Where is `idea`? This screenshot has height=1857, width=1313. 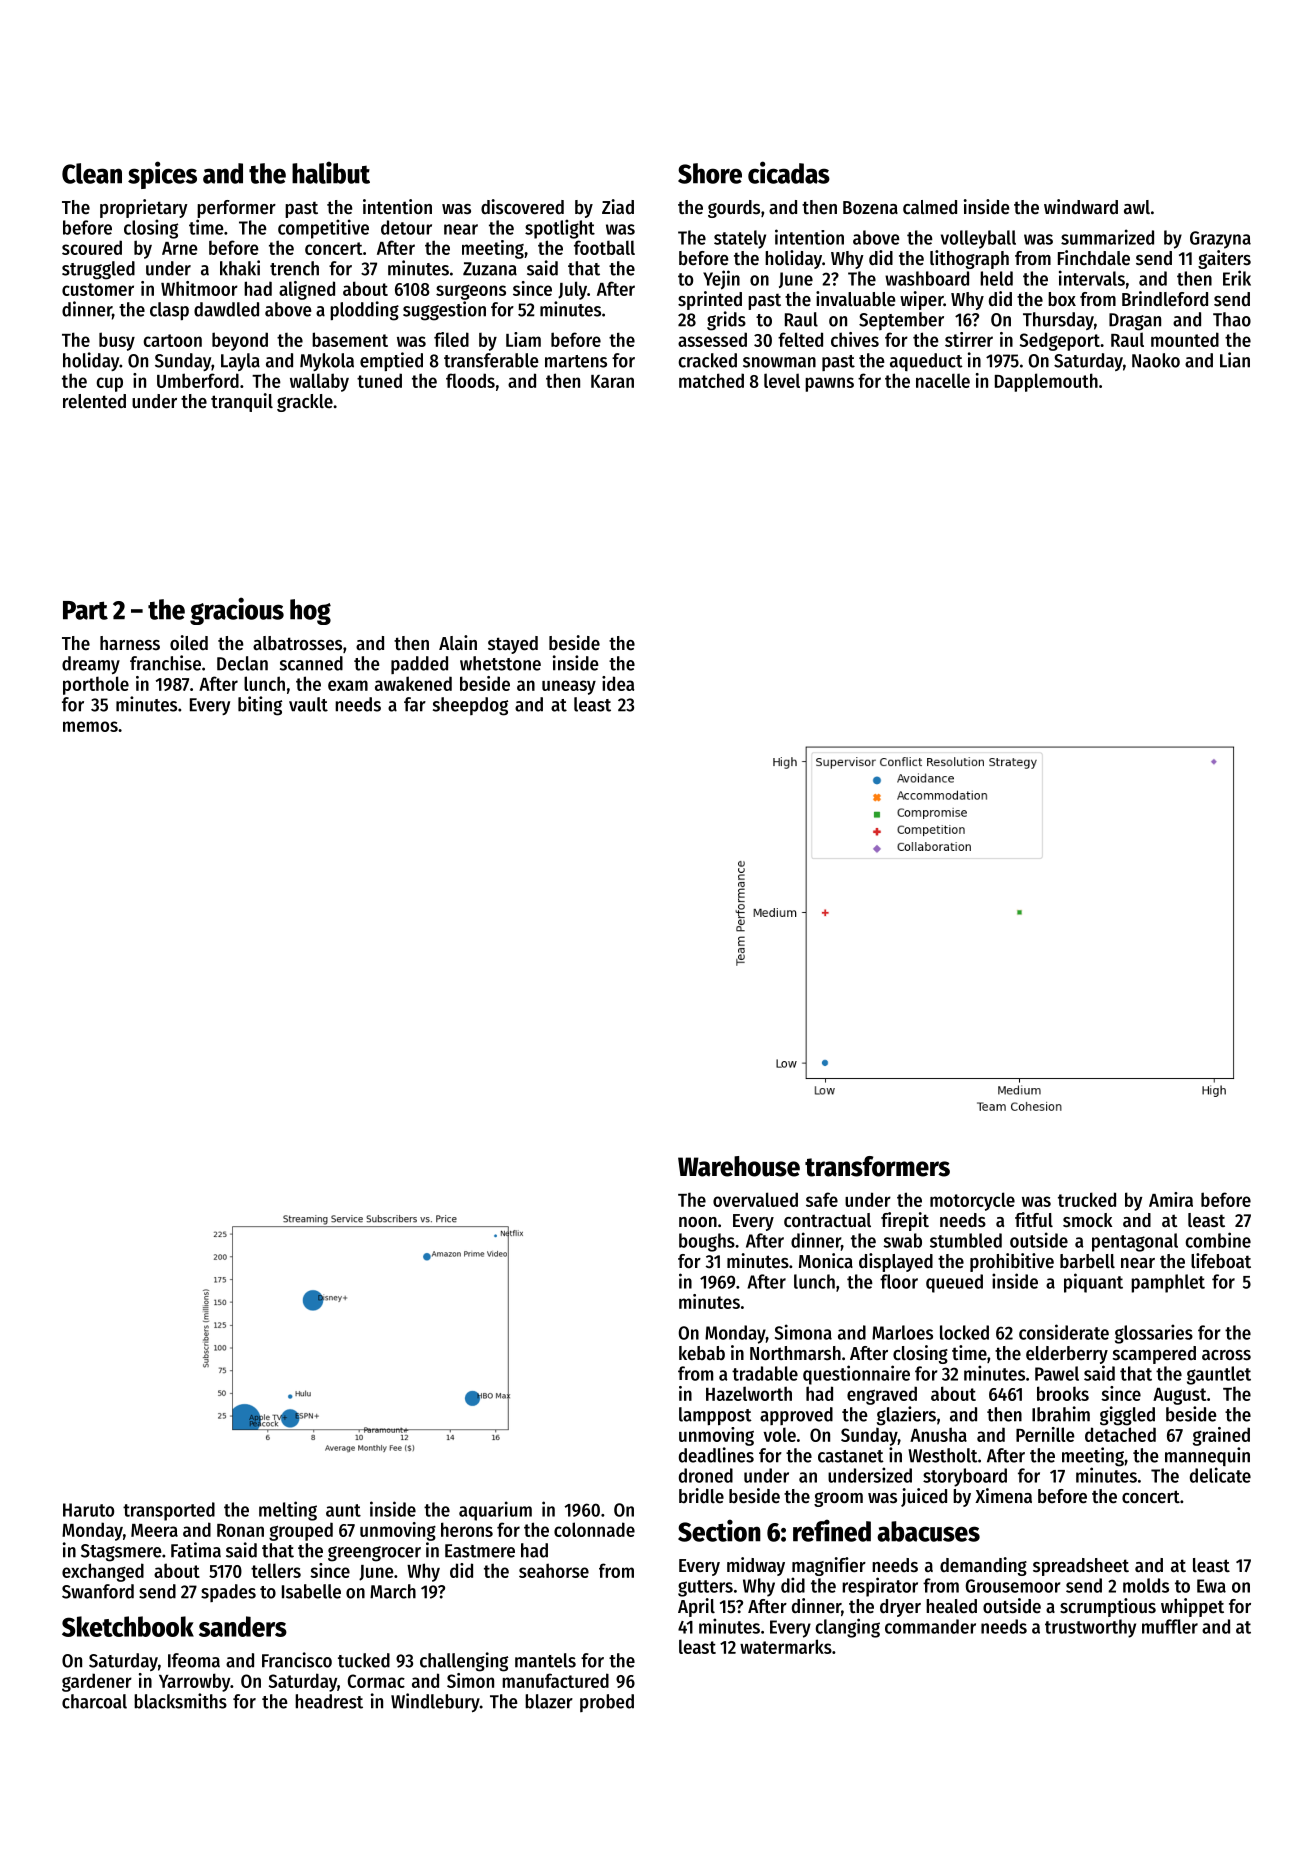
idea is located at coordinates (618, 683).
